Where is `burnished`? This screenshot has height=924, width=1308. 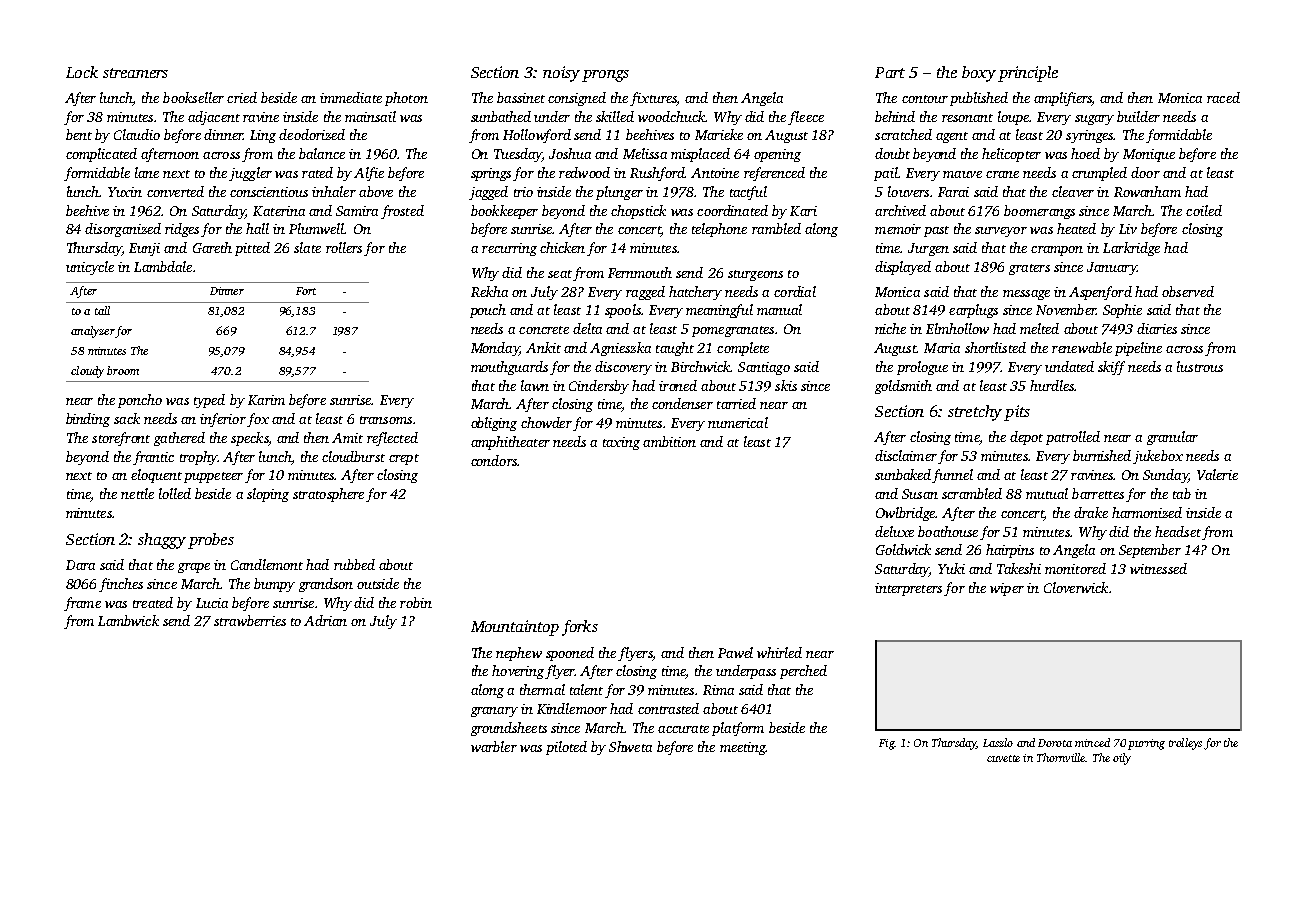
burnished is located at coordinates (1102, 455).
